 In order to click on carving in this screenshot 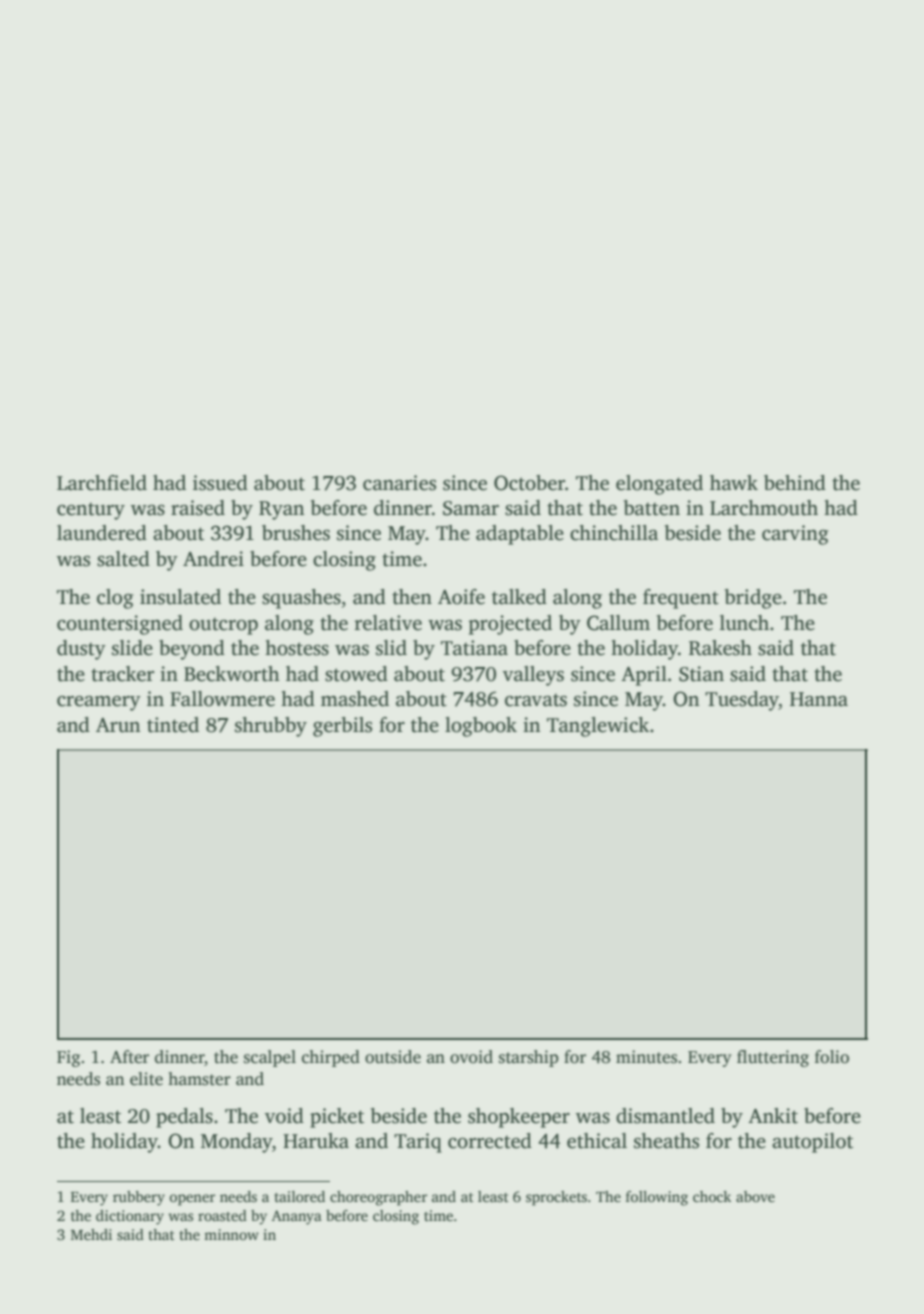, I will do `click(795, 535)`.
